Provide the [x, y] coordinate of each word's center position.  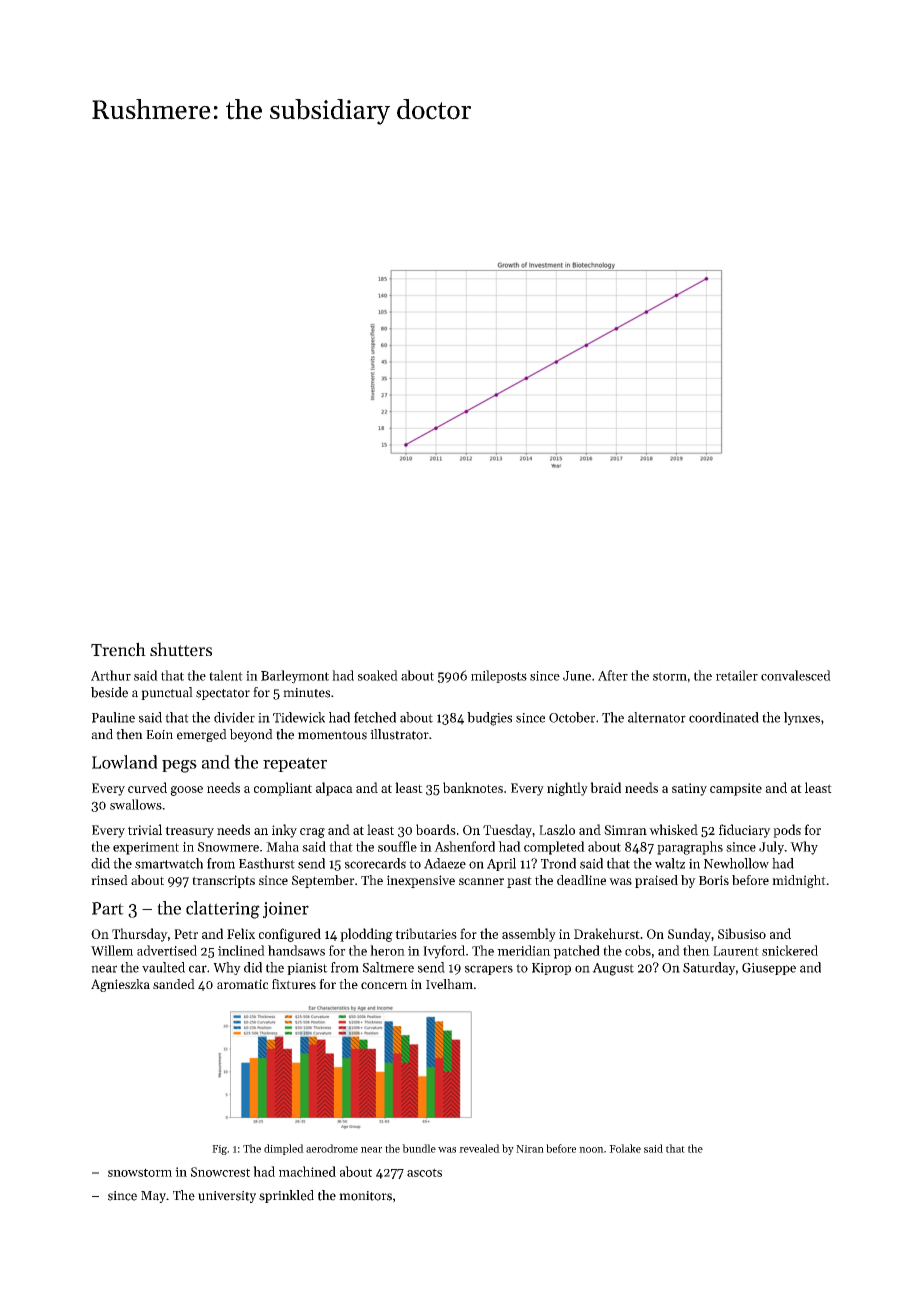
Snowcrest [220, 1172]
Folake [625, 1148]
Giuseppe [769, 969]
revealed [479, 1148]
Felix [241, 933]
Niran [530, 1149]
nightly [567, 789]
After [613, 675]
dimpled [284, 1149]
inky [284, 831]
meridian [524, 950]
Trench [118, 649]
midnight [799, 881]
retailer [737, 675]
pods [787, 831]
